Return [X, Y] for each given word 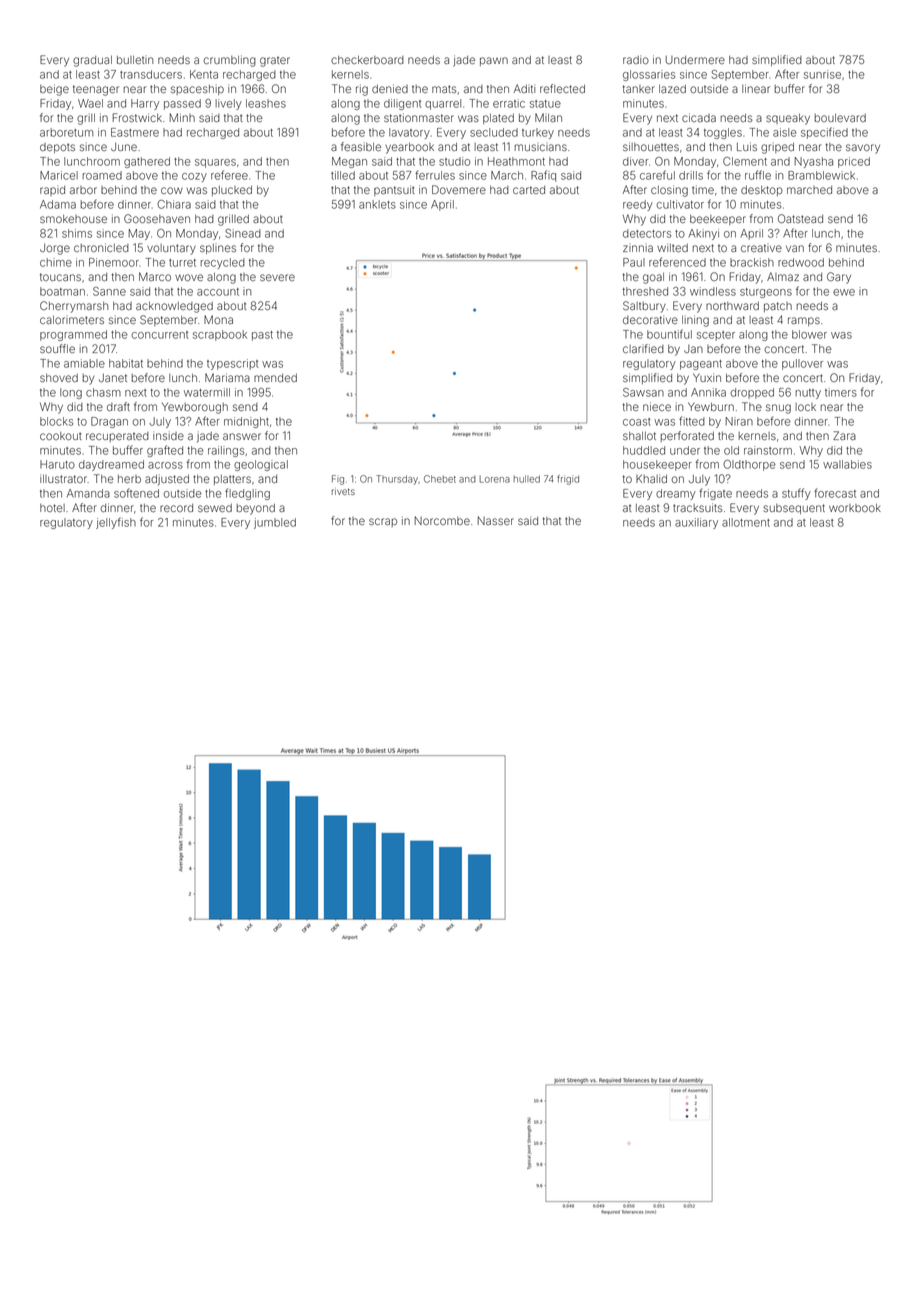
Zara [844, 435]
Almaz [783, 276]
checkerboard [367, 60]
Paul [634, 262]
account [218, 292]
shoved [59, 378]
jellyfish [116, 523]
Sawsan [643, 392]
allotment [746, 522]
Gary [839, 278]
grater [275, 61]
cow [172, 190]
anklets [377, 204]
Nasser [496, 520]
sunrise [822, 74]
